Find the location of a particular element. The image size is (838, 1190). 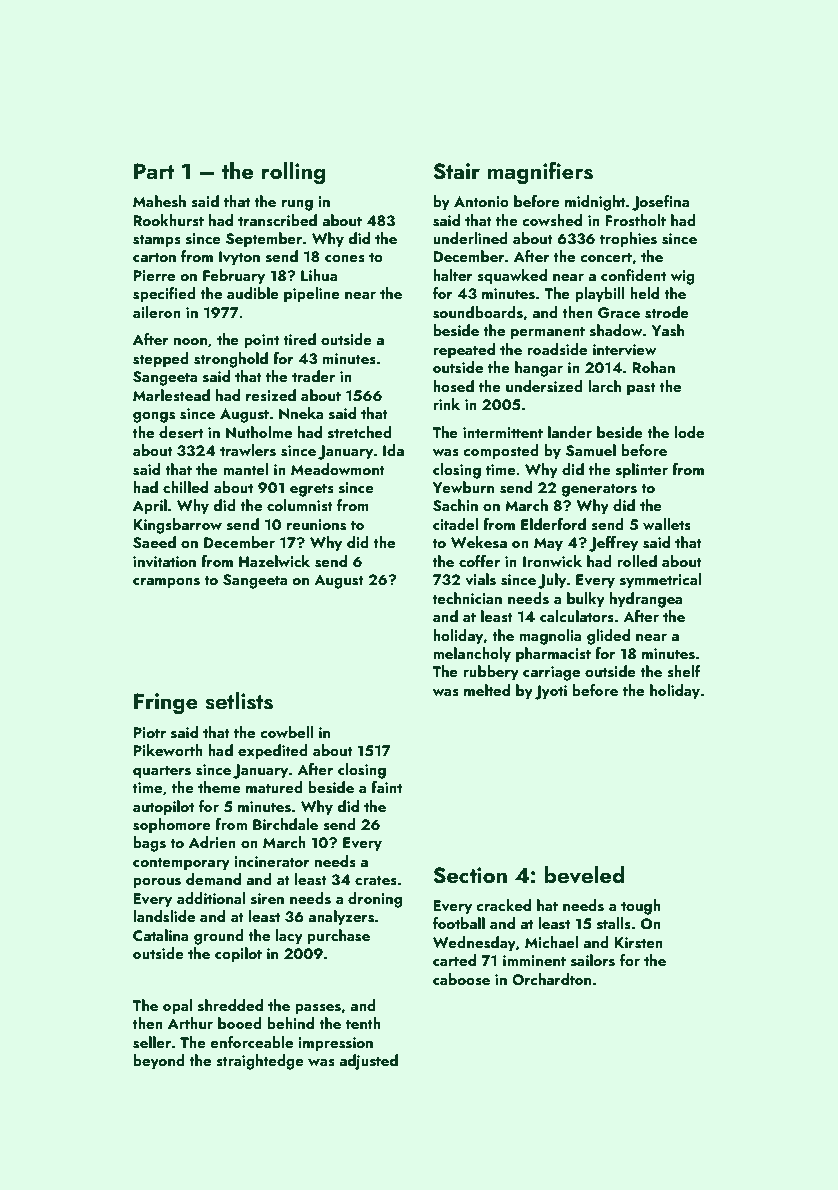

straightedge is located at coordinates (260, 1062).
